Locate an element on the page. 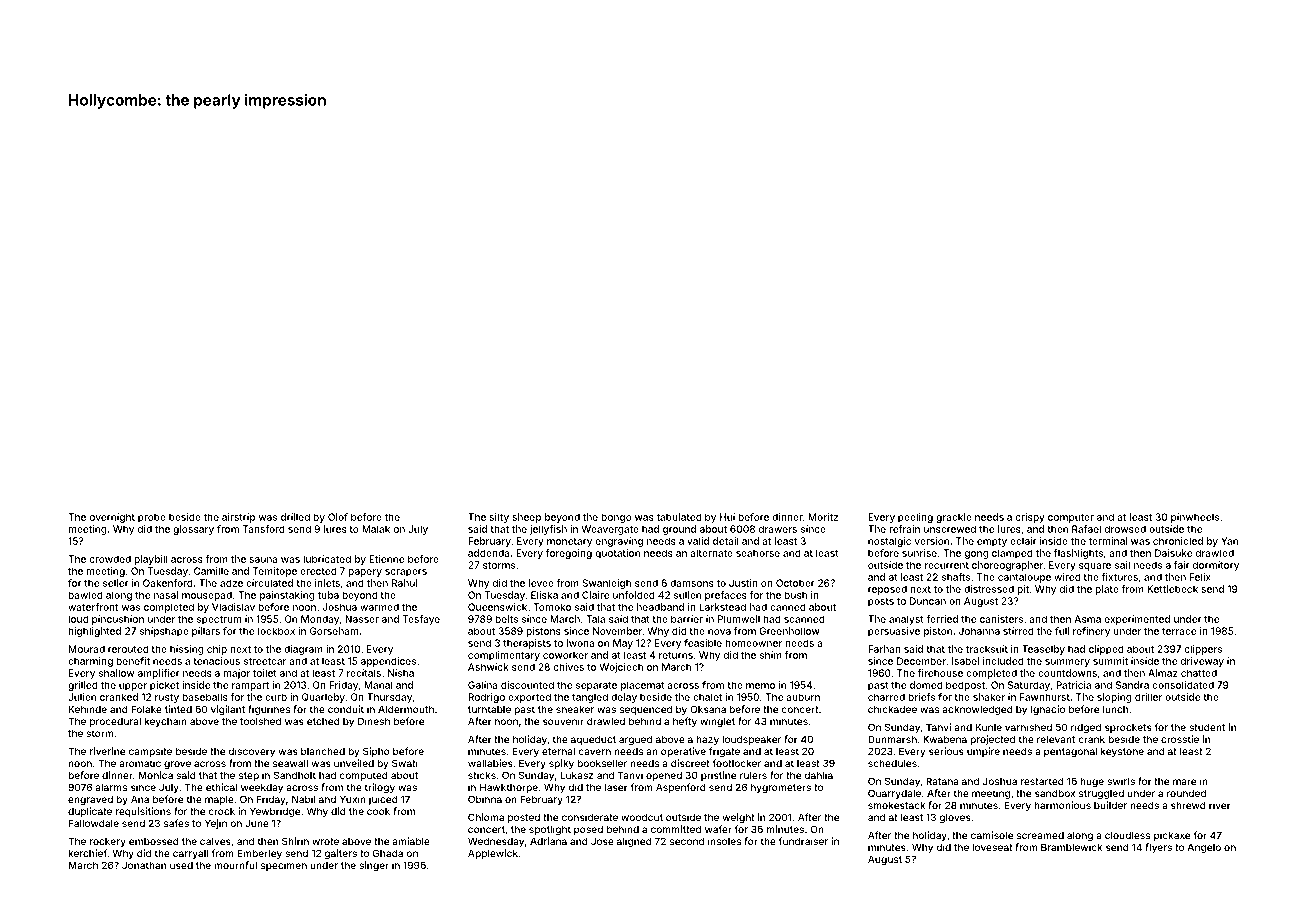 The image size is (1308, 924). flyers is located at coordinates (1158, 848).
